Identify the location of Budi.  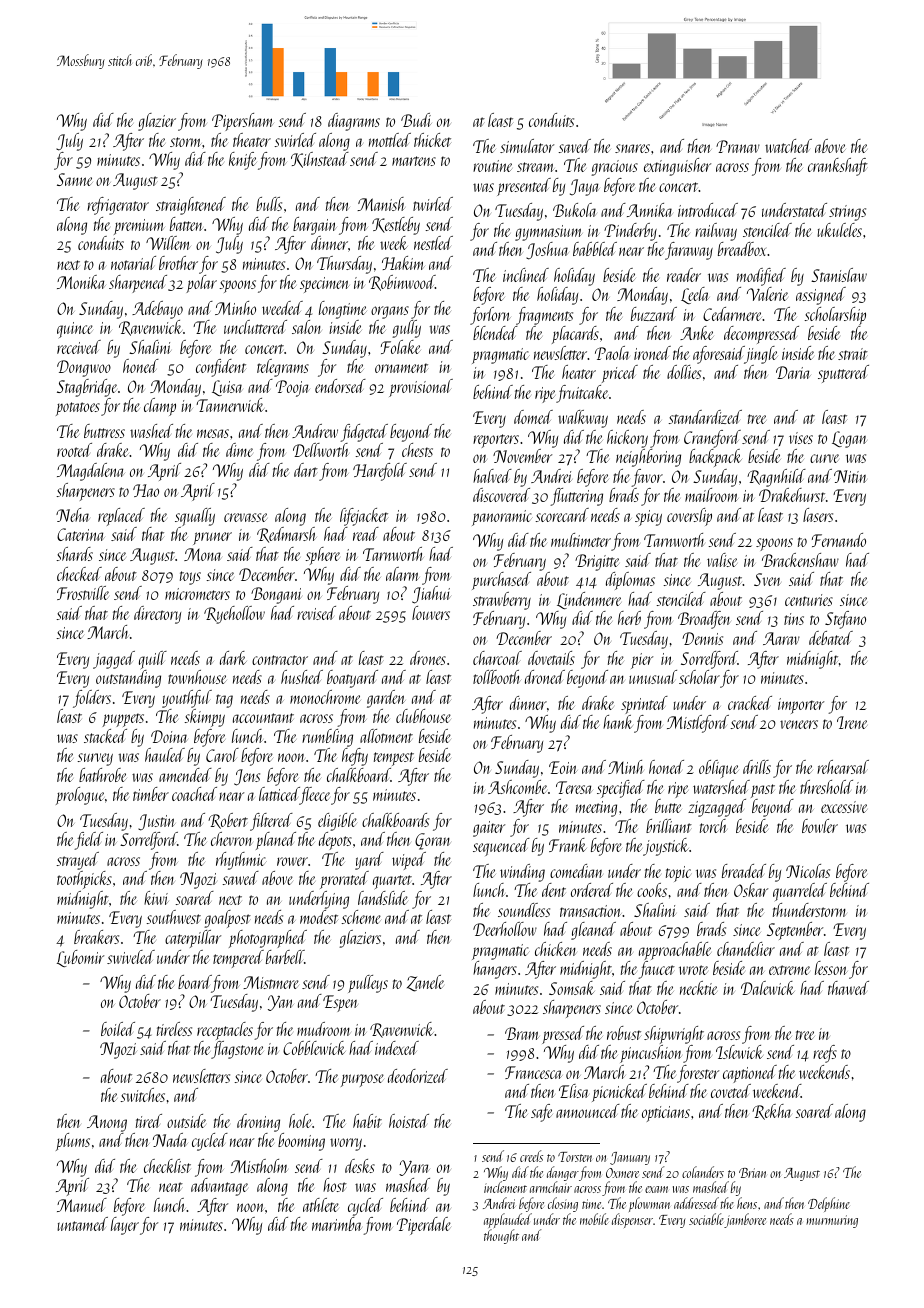
(416, 120).
